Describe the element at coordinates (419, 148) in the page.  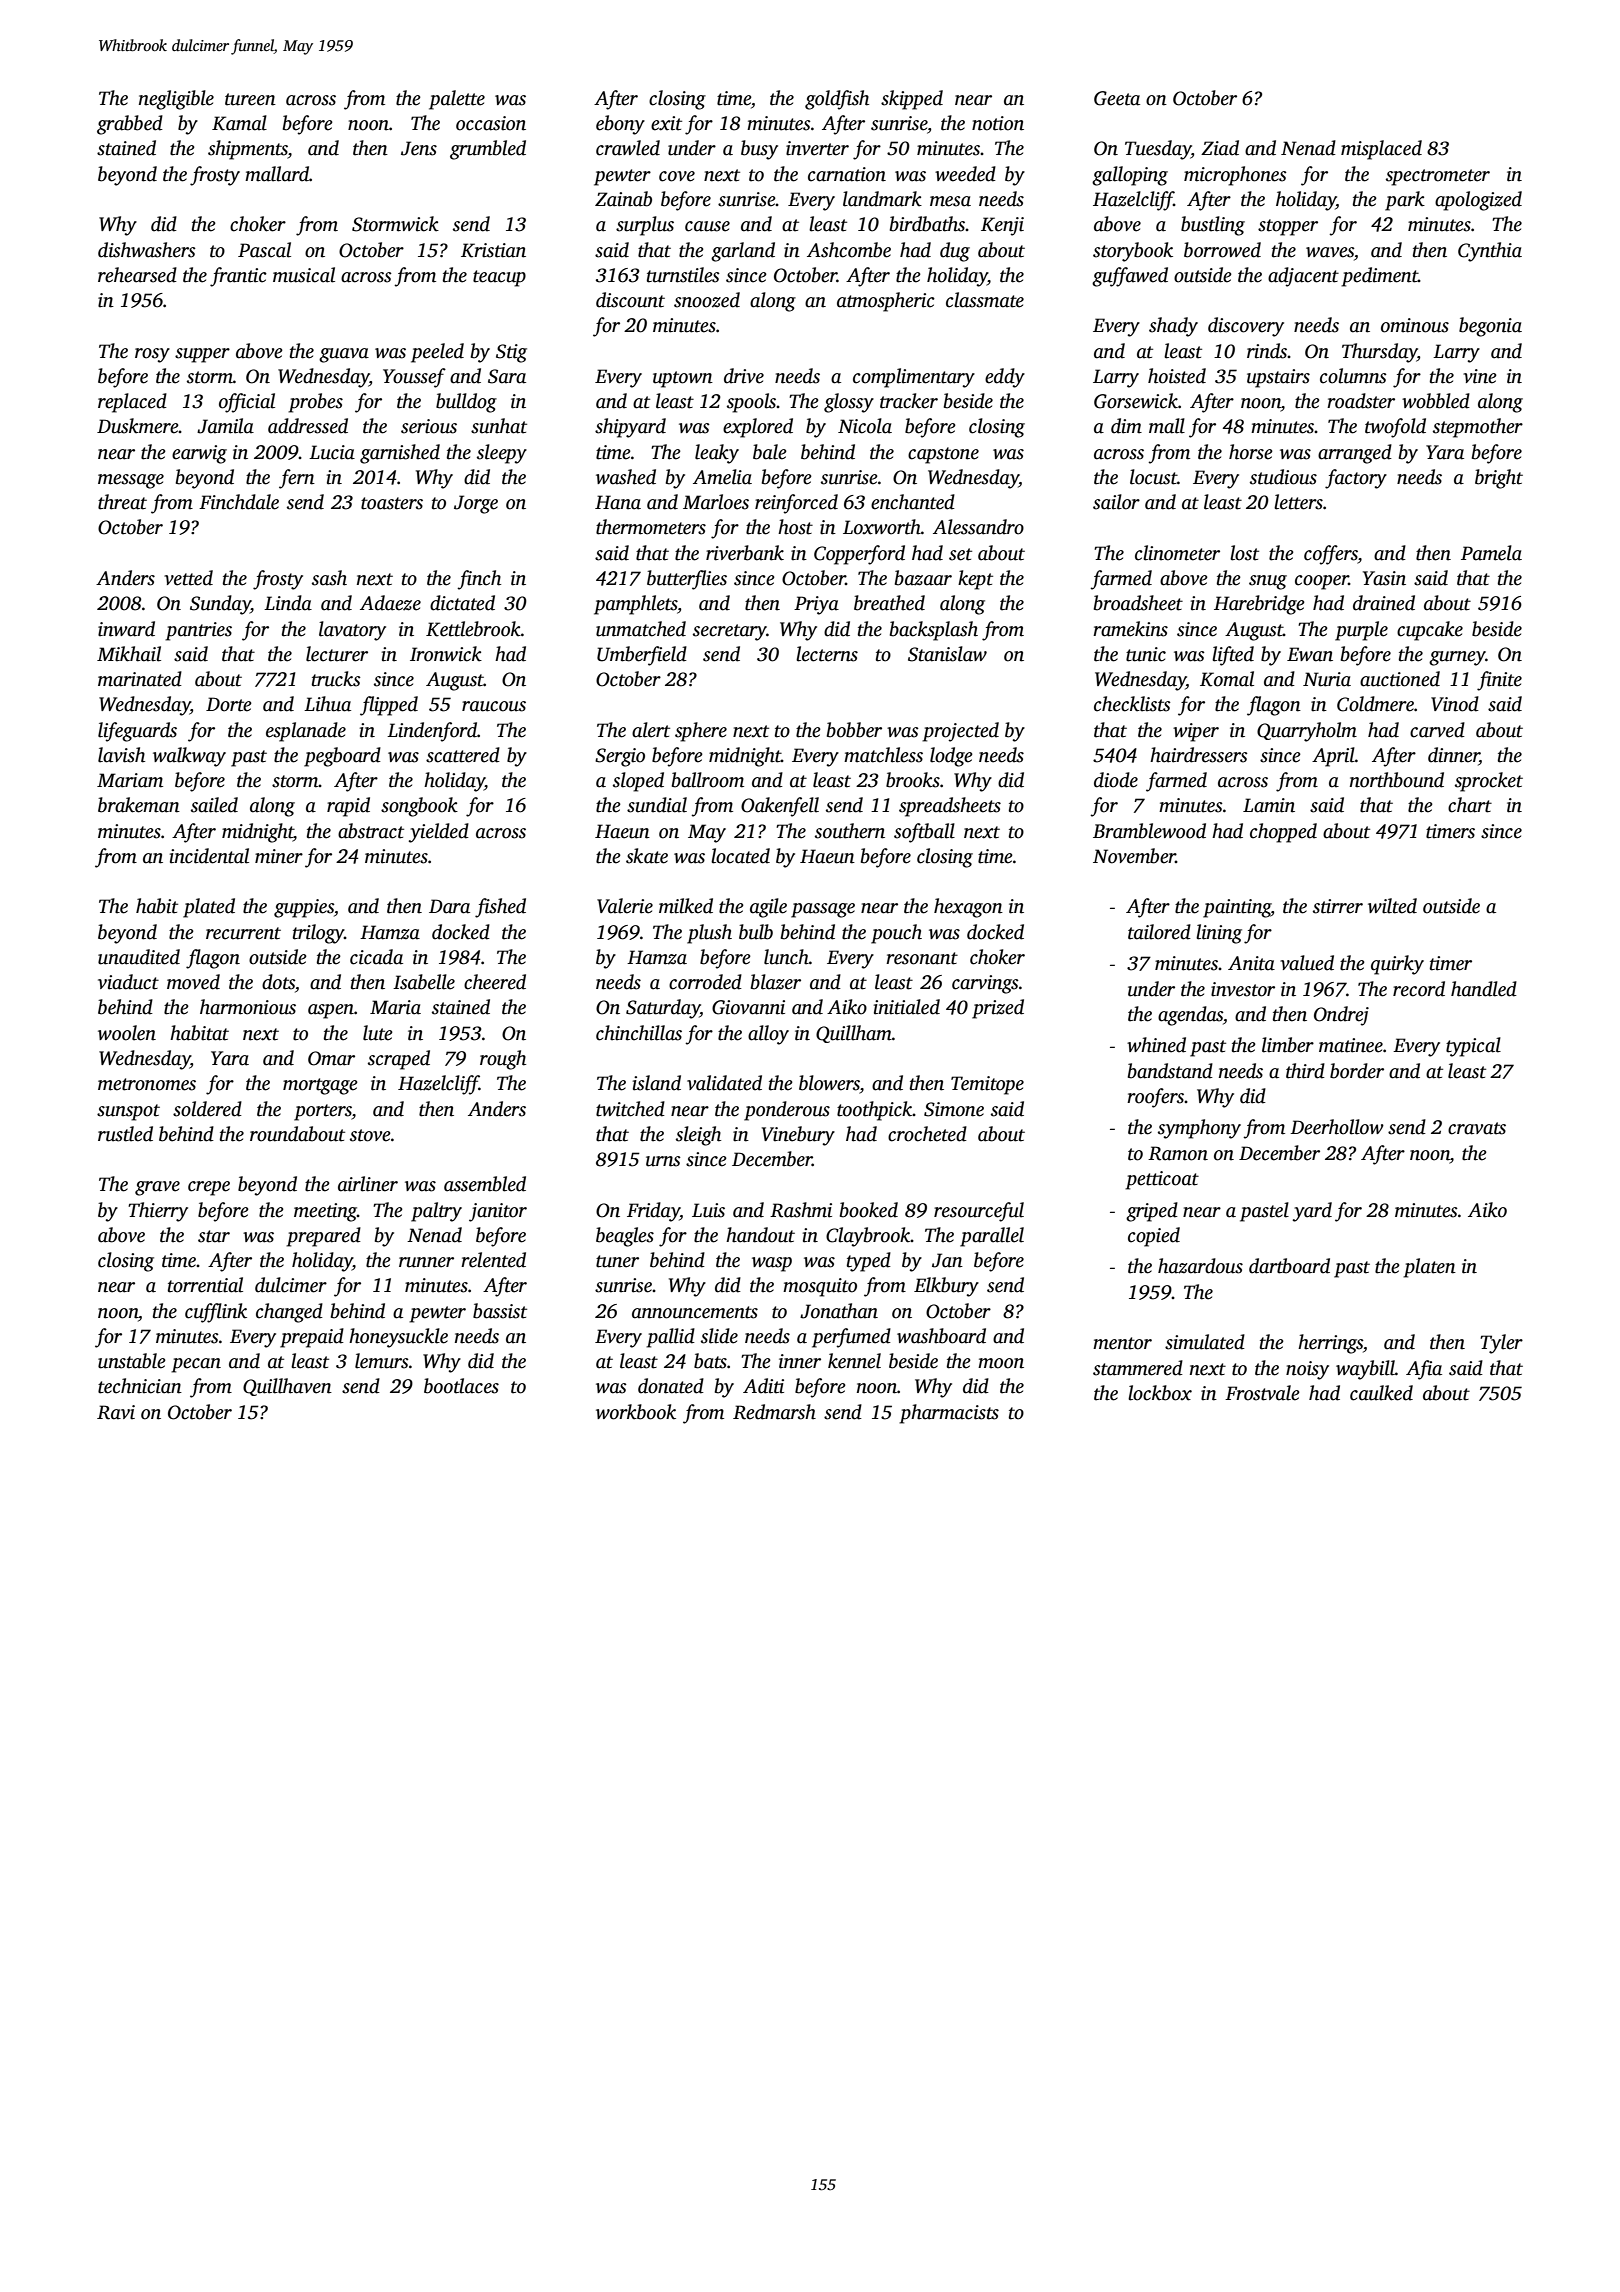
I see `Jens` at that location.
